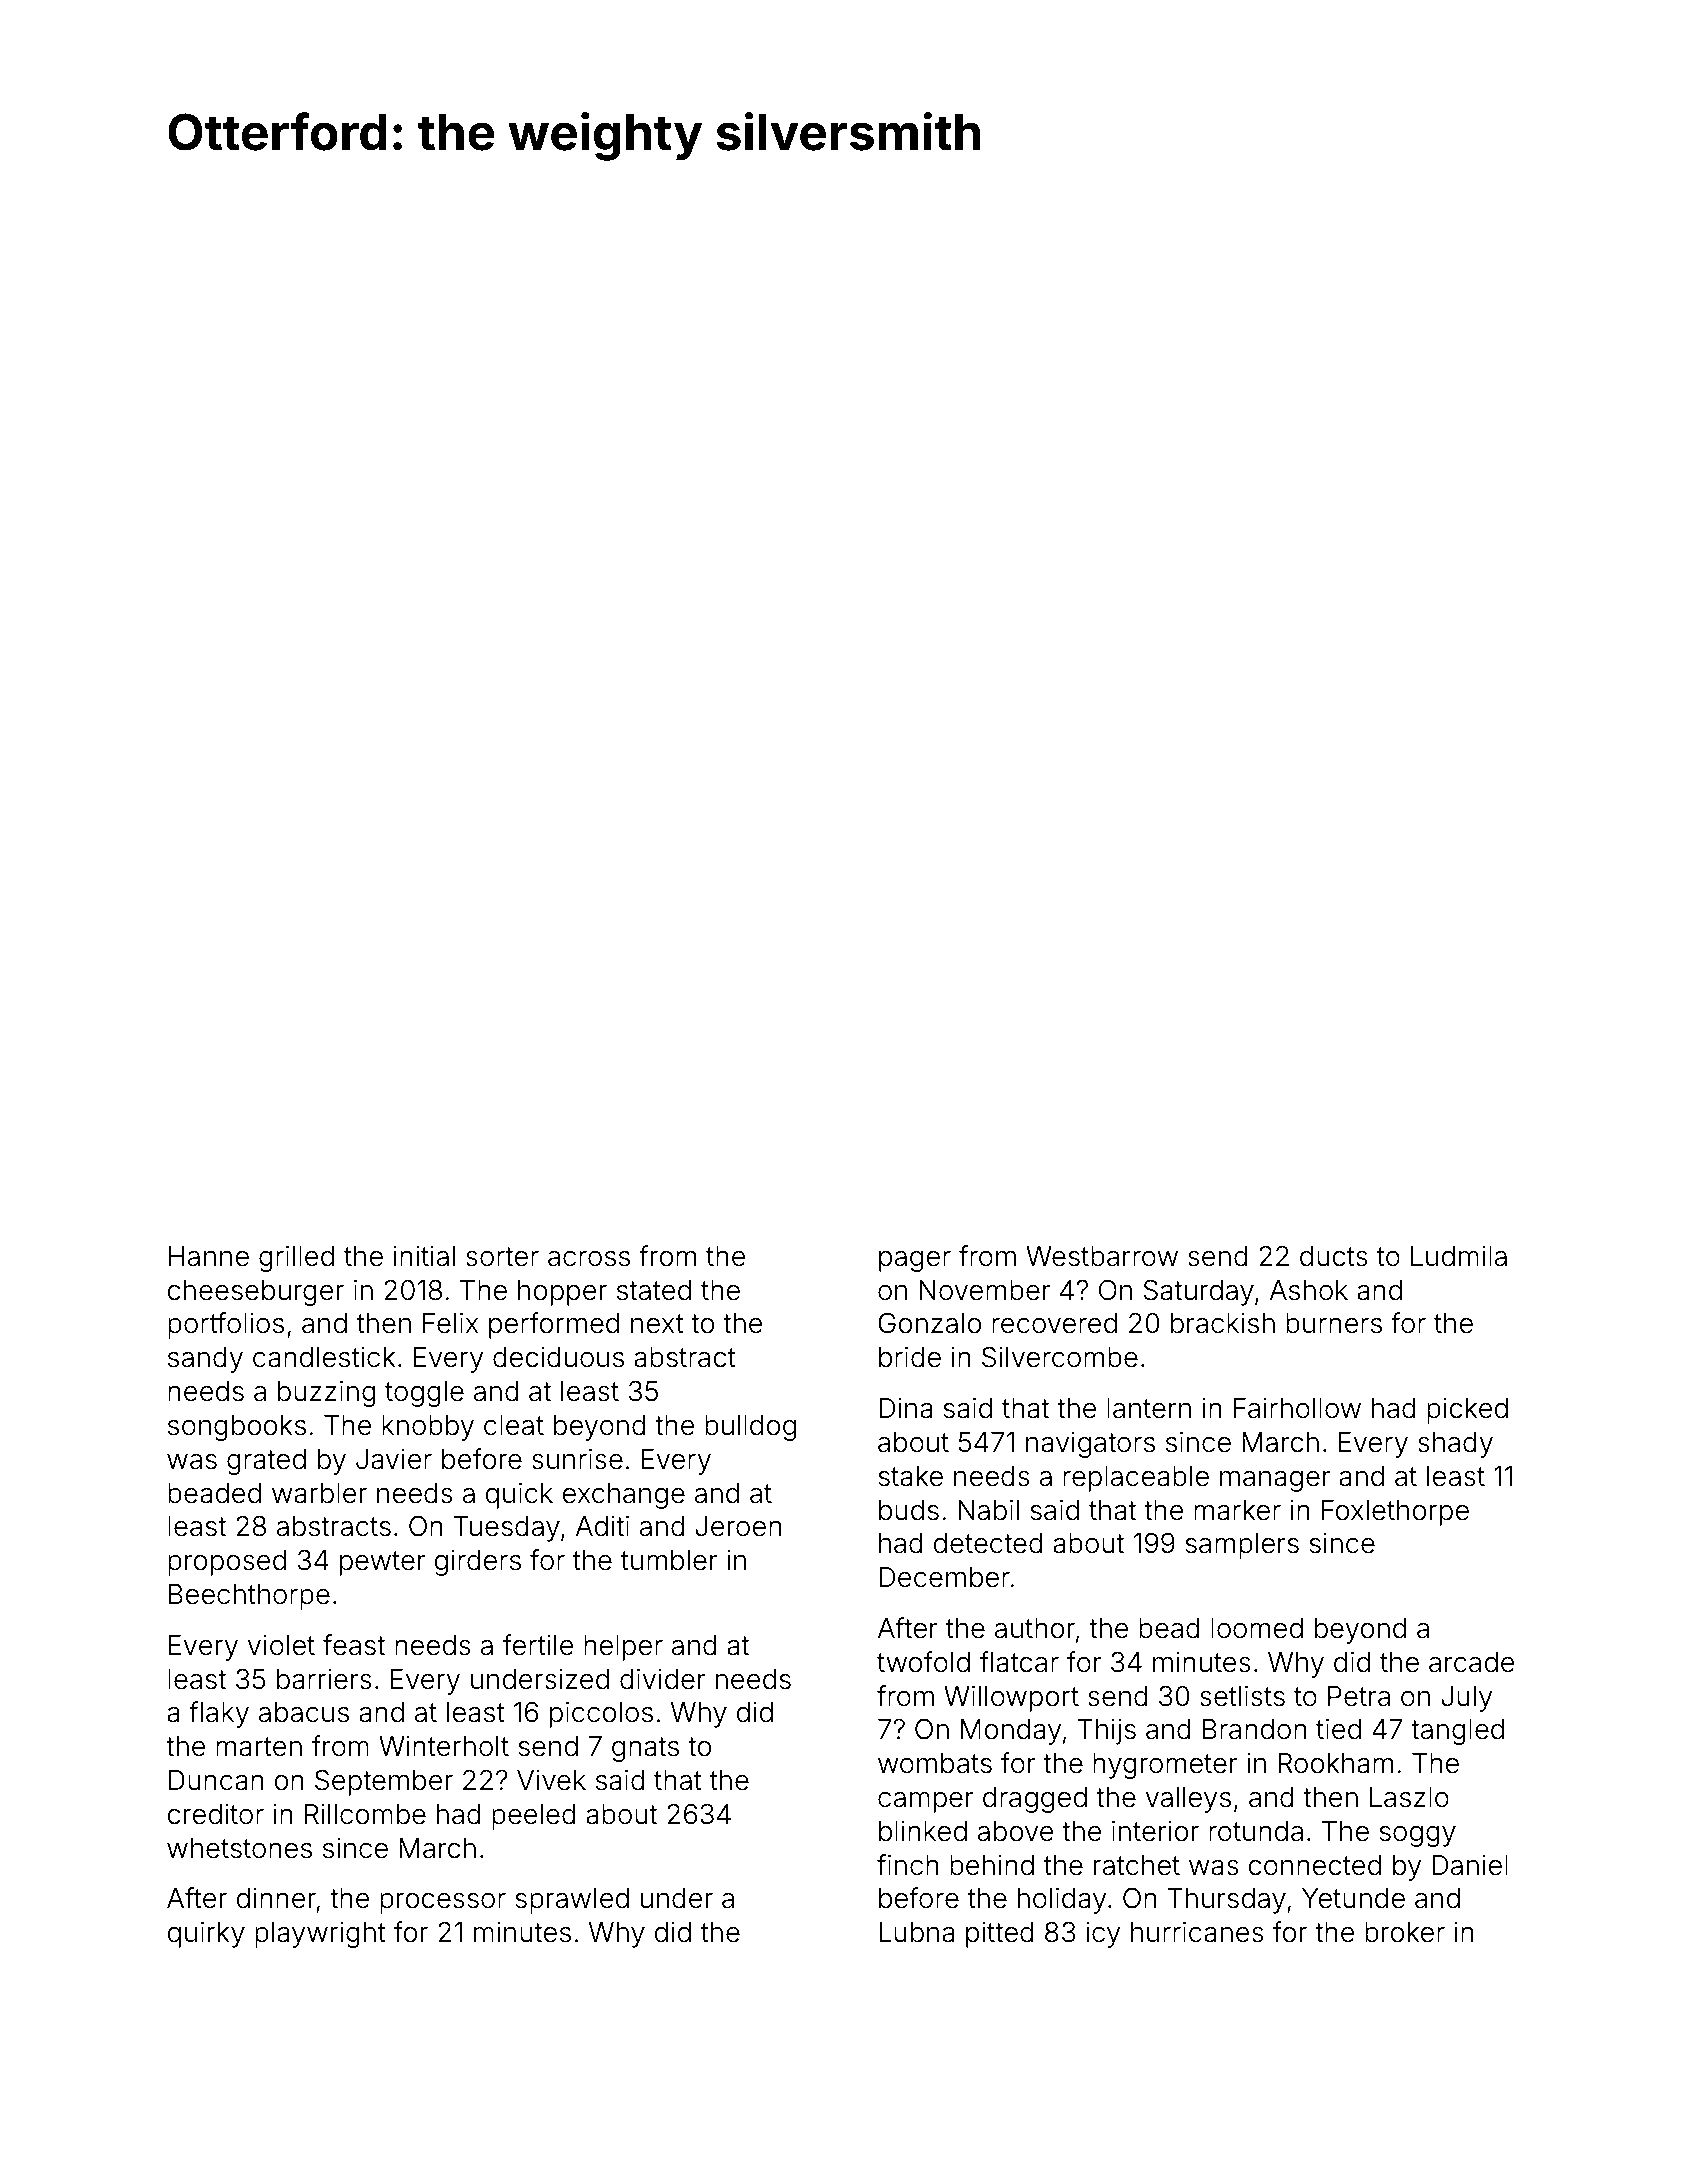 This page has height=2178, width=1683. I want to click on samplers, so click(1242, 1546).
